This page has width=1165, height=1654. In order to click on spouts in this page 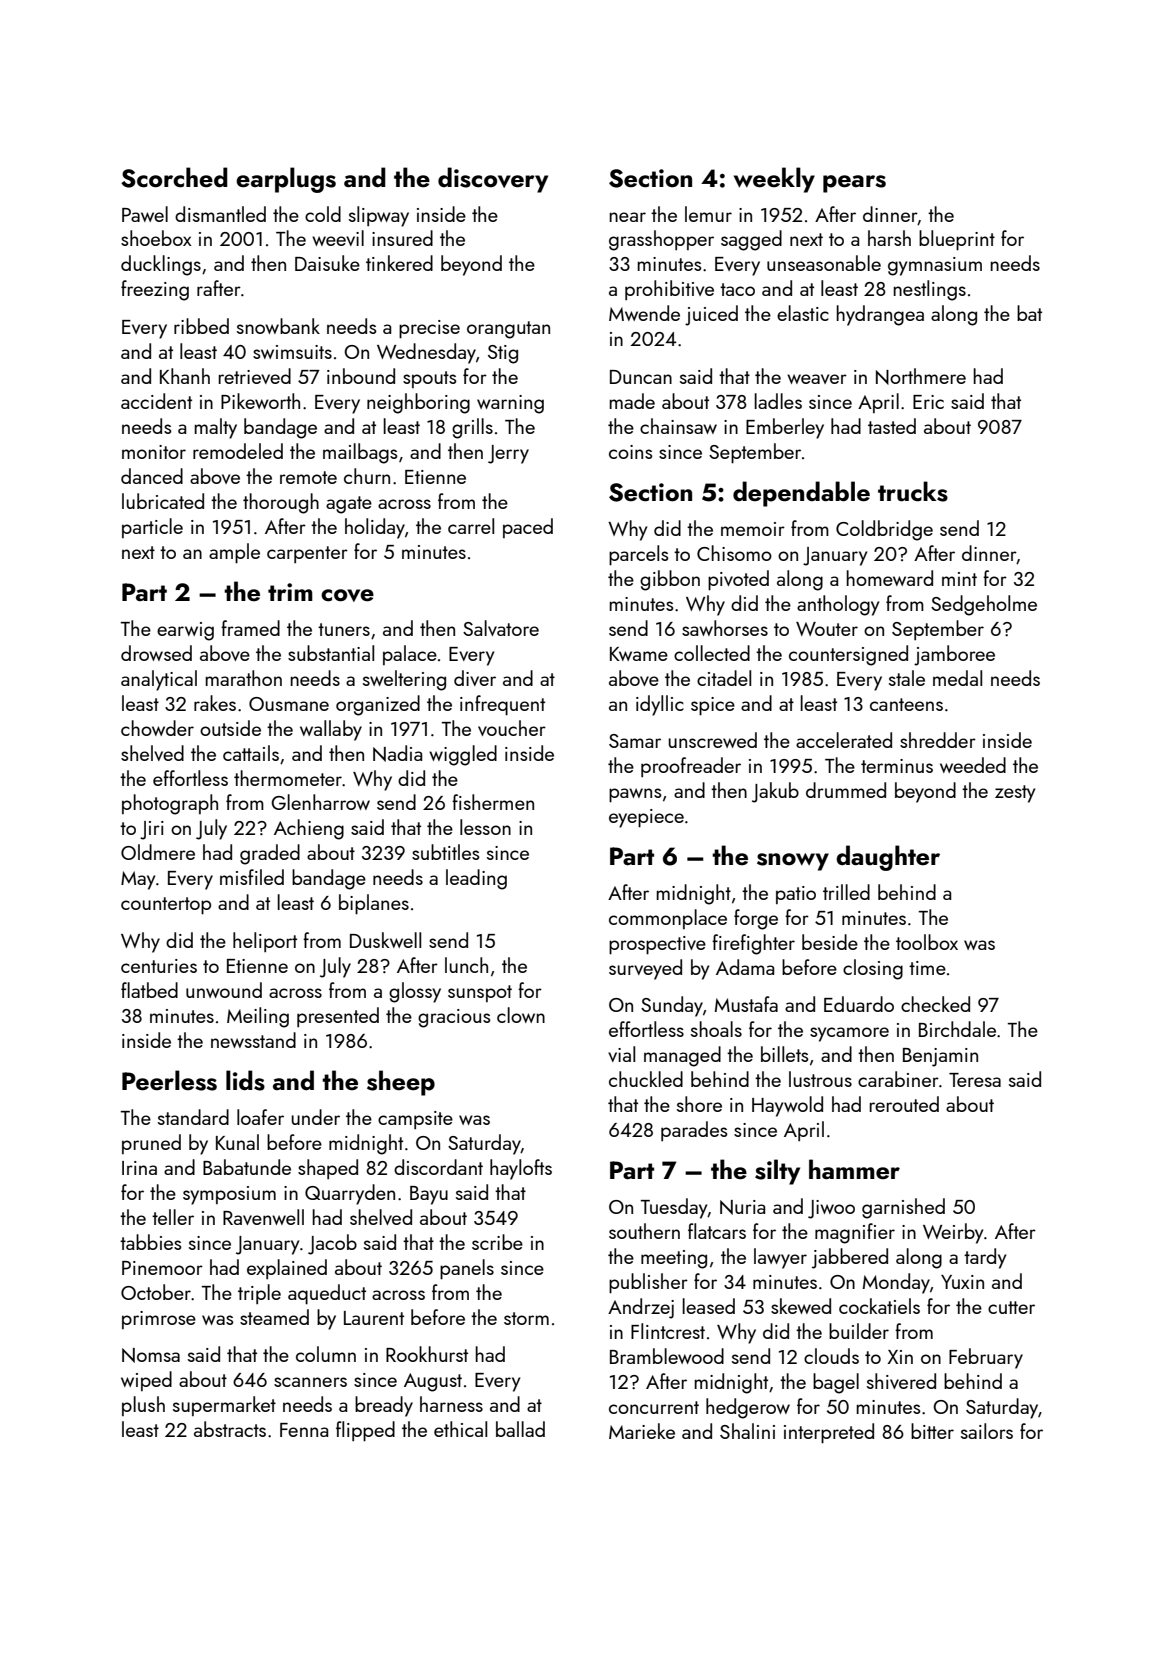, I will do `click(430, 379)`.
